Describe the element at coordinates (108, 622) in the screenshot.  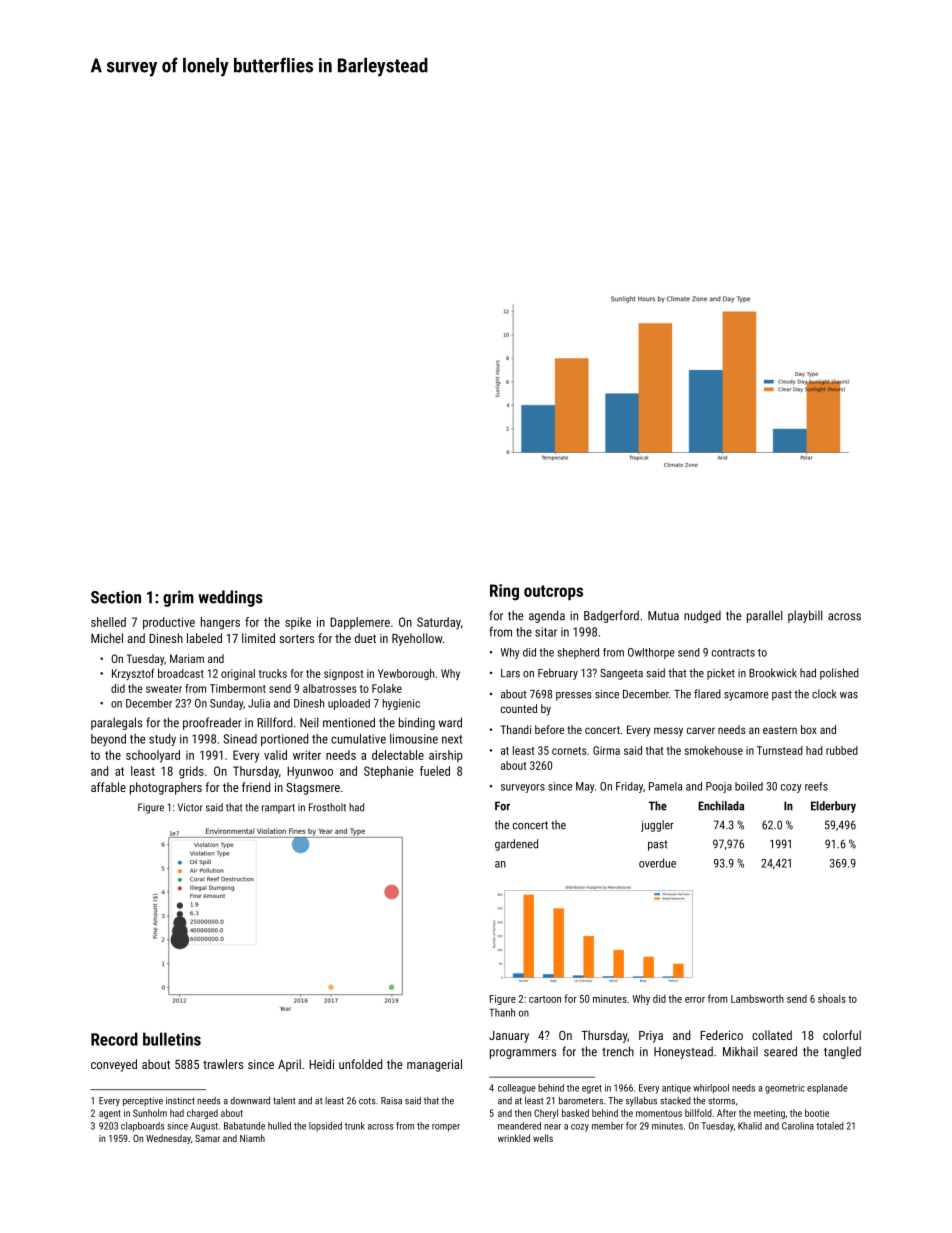
I see `shelled` at that location.
